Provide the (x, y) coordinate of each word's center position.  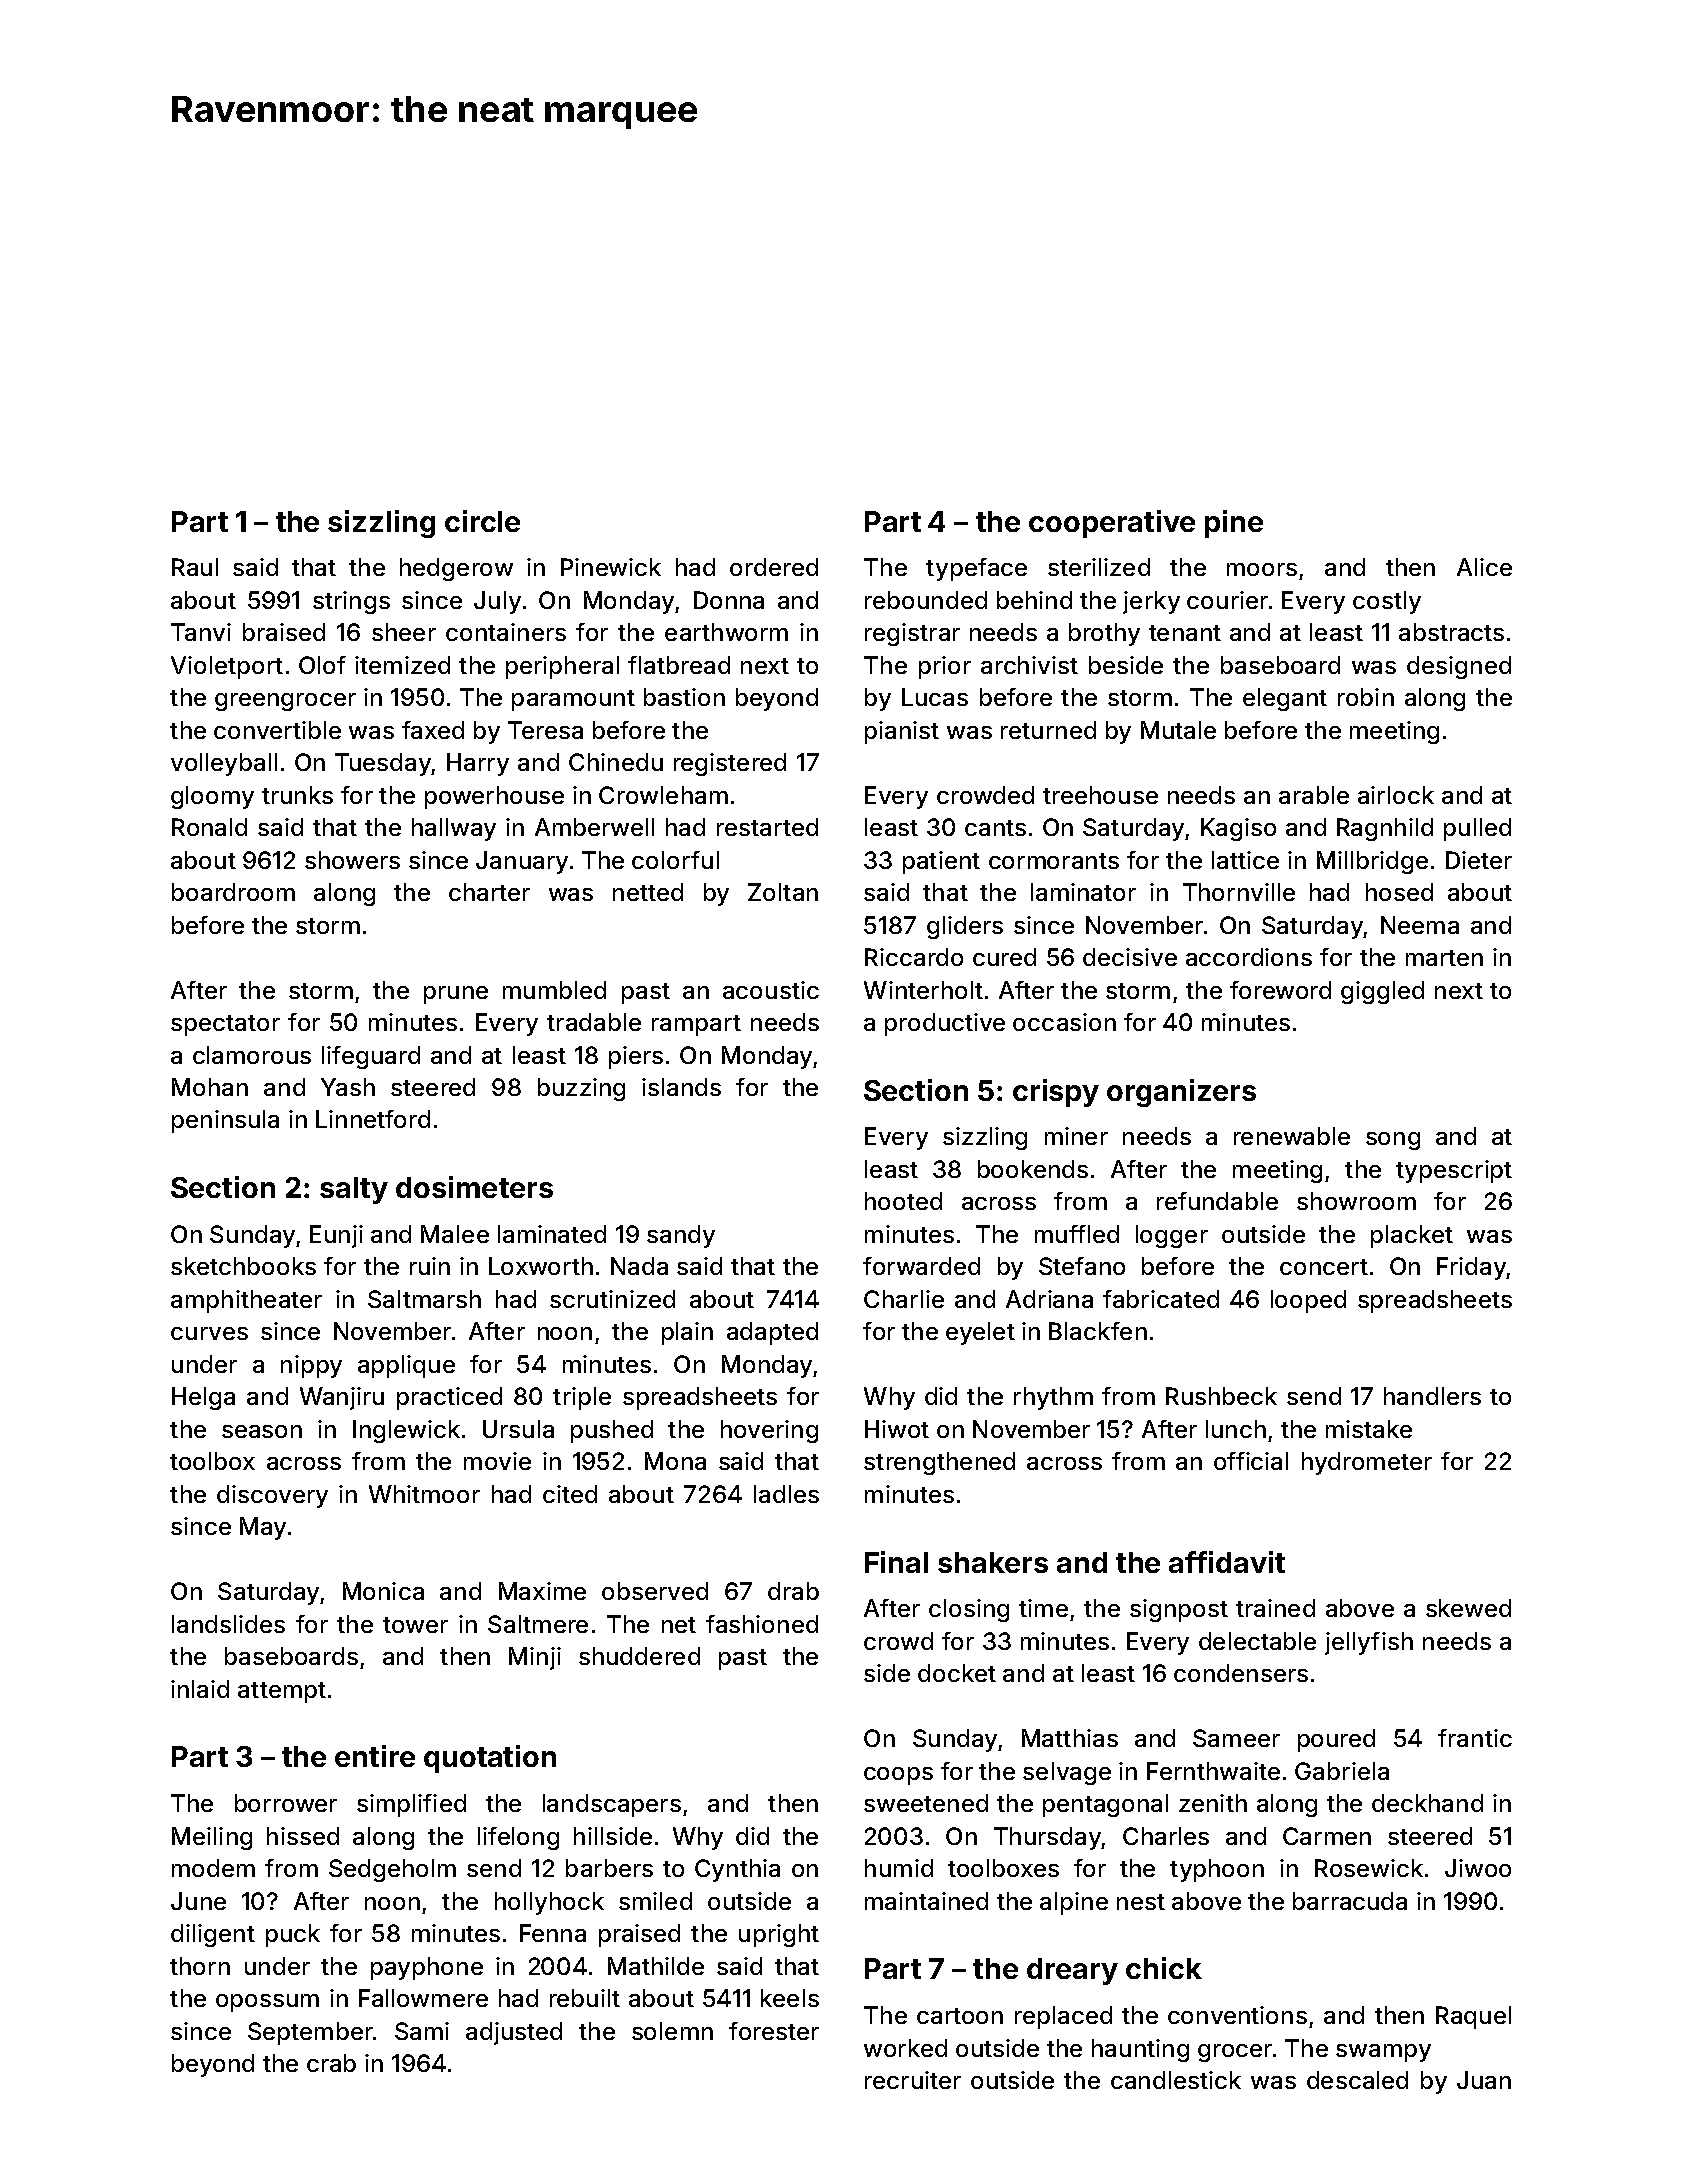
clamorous (252, 1055)
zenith (1213, 1803)
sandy (681, 1236)
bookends (1033, 1169)
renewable (1292, 1136)
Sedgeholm (392, 1870)
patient (941, 862)
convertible (277, 730)
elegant (1285, 699)
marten (1444, 958)
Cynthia (737, 1870)
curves (209, 1333)
